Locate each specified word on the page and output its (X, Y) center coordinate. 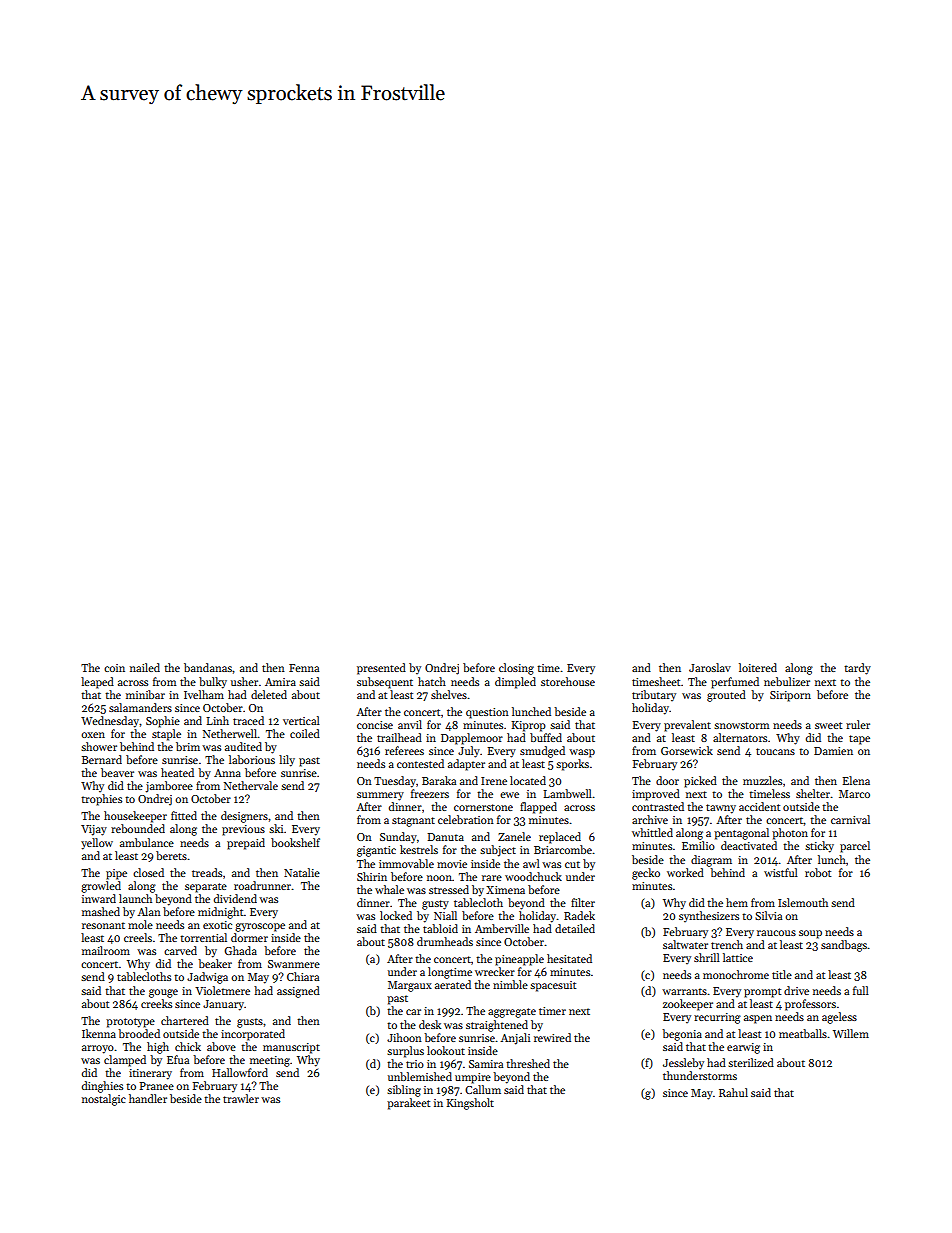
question (487, 713)
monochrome (736, 974)
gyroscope (260, 927)
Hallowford (240, 1072)
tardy (857, 669)
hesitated (569, 958)
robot (818, 872)
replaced (560, 838)
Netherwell (230, 733)
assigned (298, 992)
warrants (684, 991)
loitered (758, 667)
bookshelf (295, 842)
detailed (575, 928)
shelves (449, 694)
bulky (213, 683)
